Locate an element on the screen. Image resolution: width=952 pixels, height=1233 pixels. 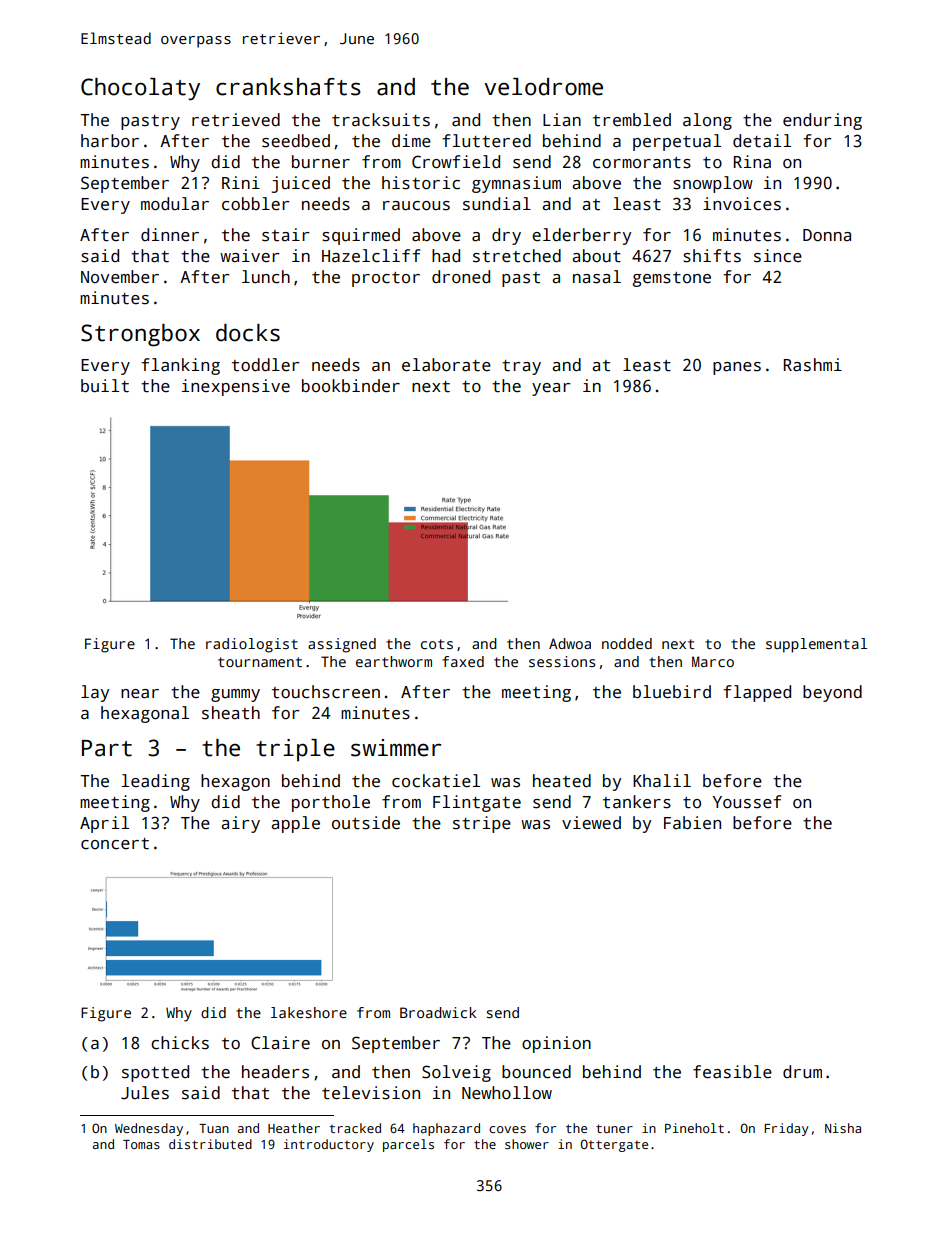
sessions is located at coordinates (562, 661).
